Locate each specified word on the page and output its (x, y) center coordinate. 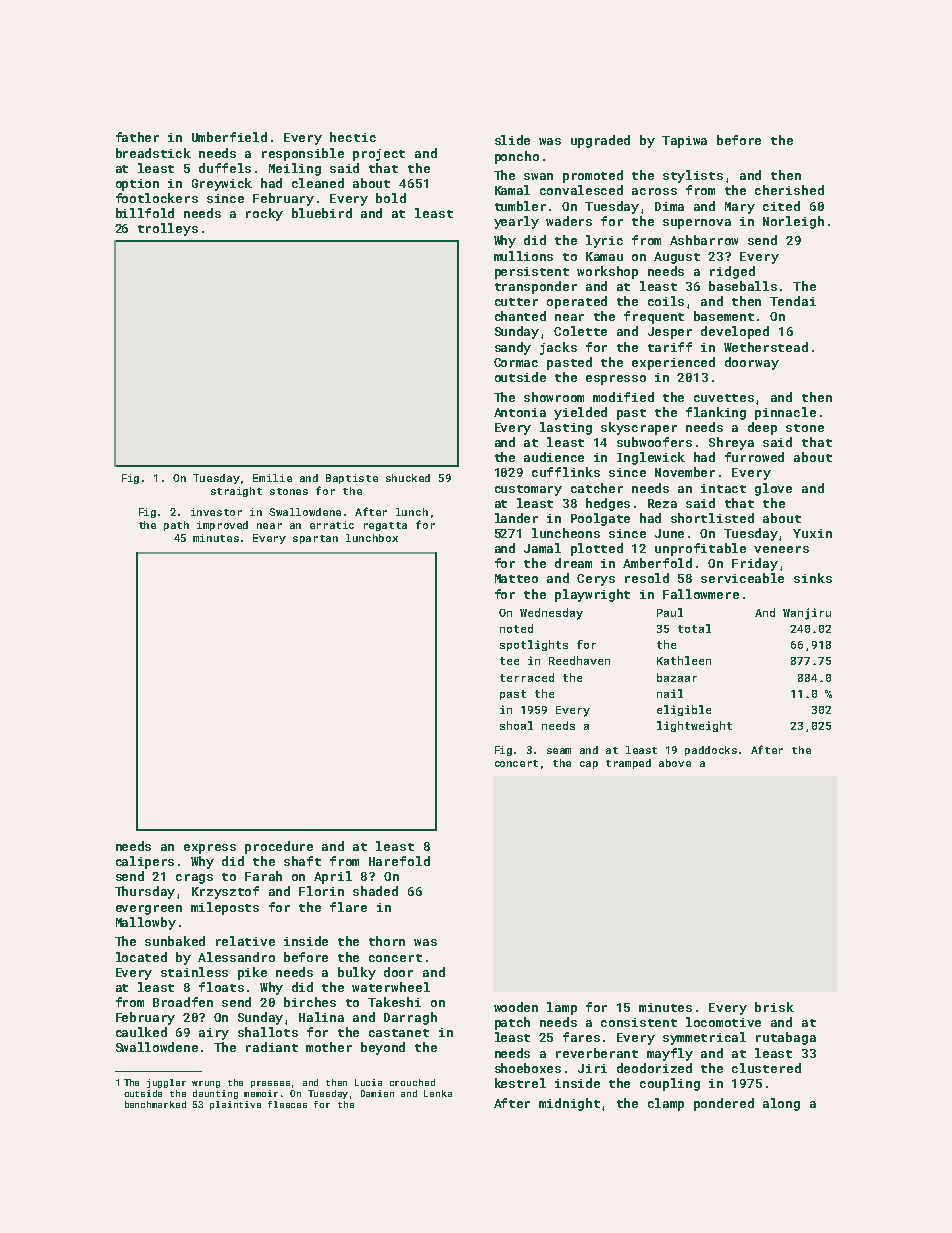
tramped (628, 764)
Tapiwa (684, 142)
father (137, 137)
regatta (385, 526)
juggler (166, 1083)
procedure (279, 847)
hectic (353, 137)
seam (559, 751)
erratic (332, 525)
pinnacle (785, 413)
